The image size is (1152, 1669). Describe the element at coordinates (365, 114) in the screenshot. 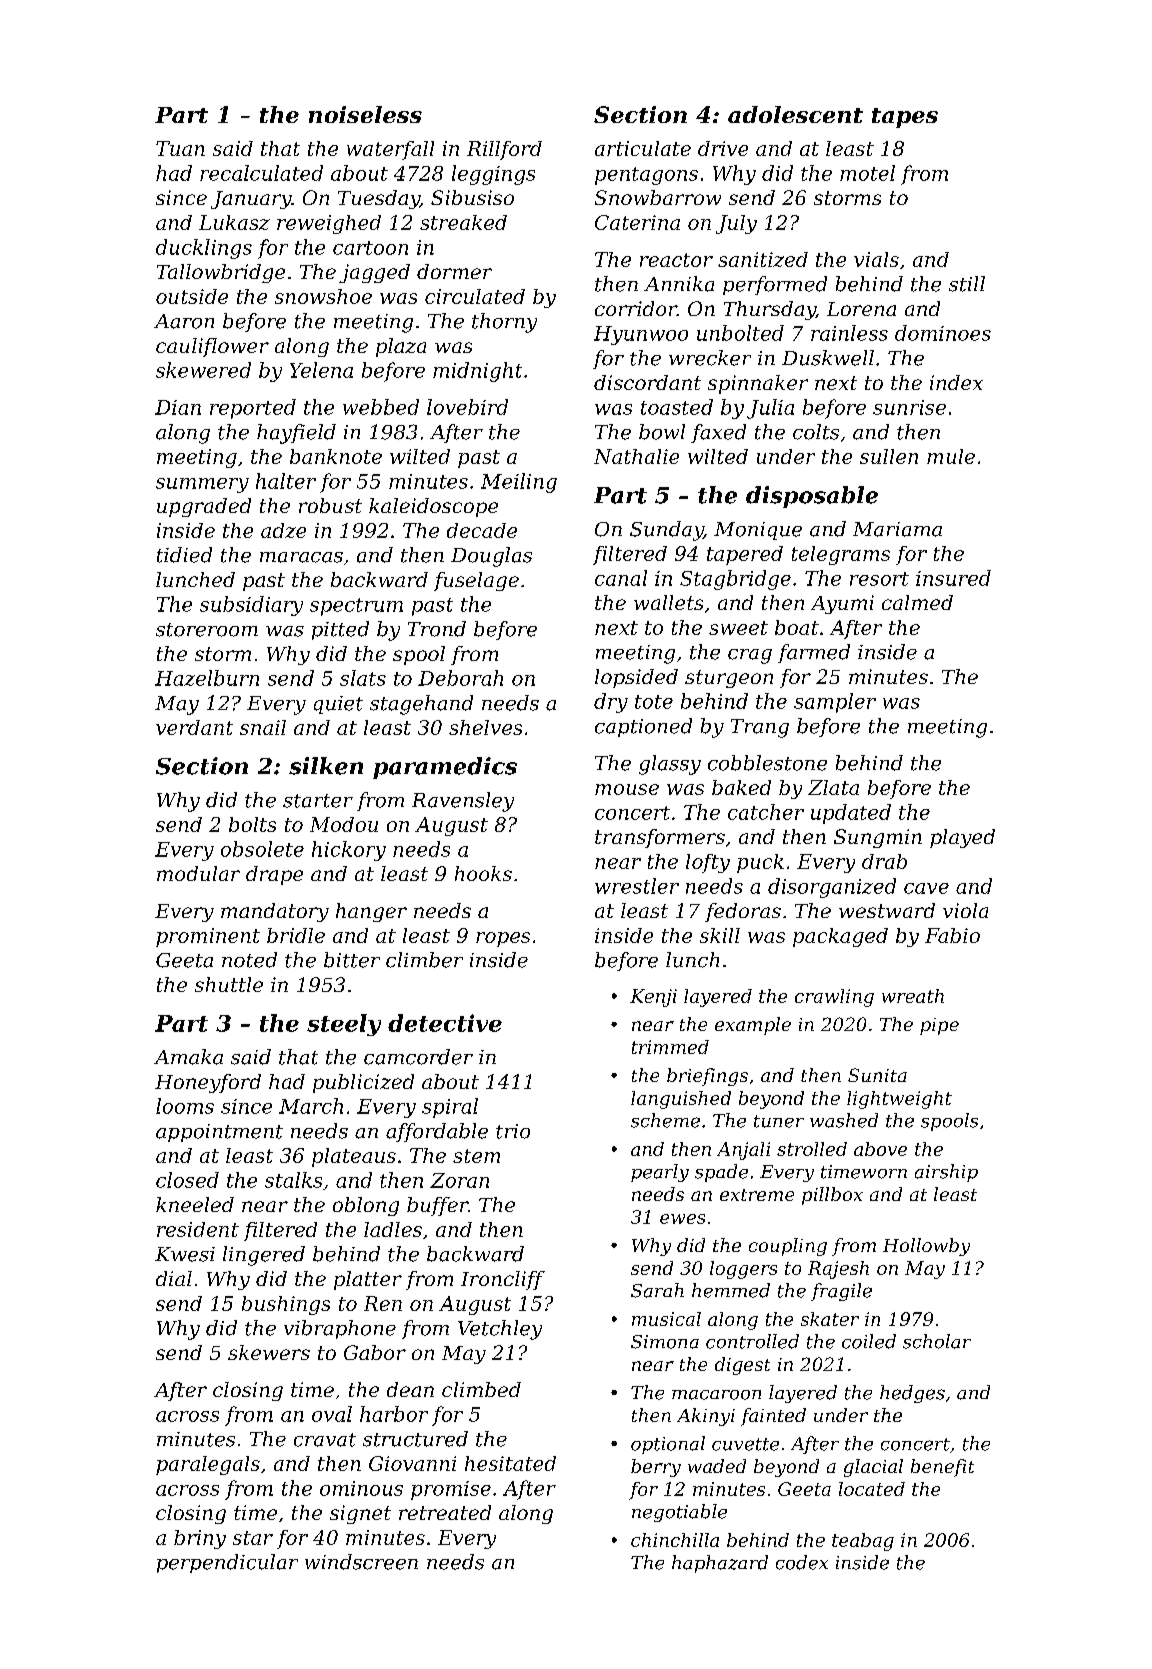

I see `noiseless` at that location.
